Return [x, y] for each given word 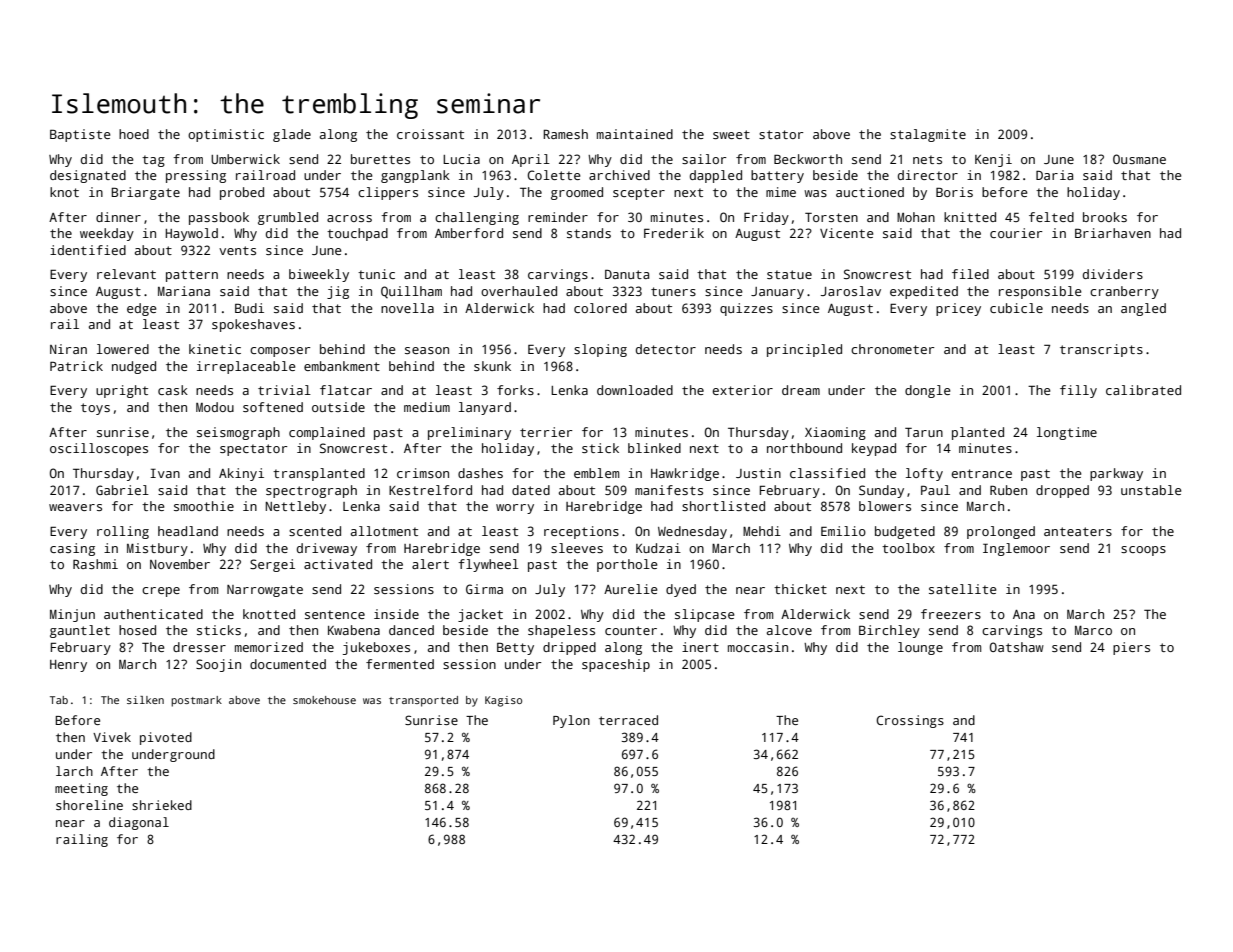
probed [242, 193]
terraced [628, 720]
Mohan [916, 217]
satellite [963, 589]
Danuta [627, 274]
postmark [196, 701]
